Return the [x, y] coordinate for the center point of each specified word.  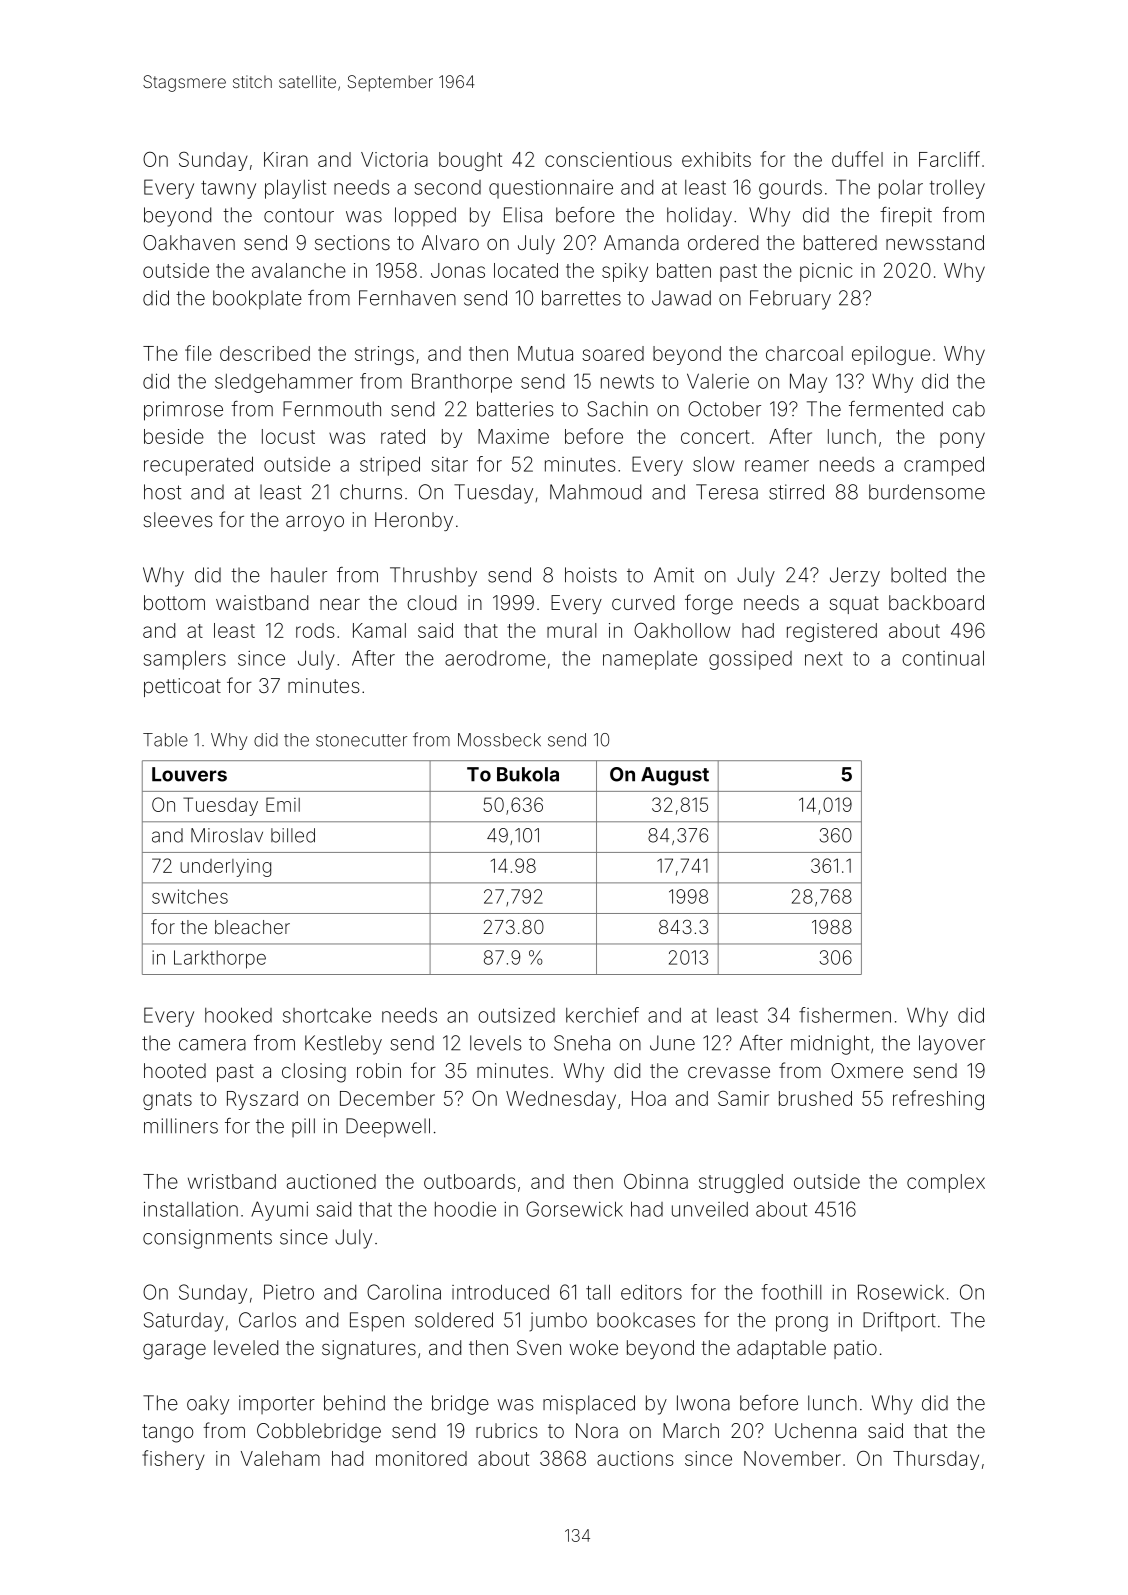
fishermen [845, 1015]
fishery [173, 1460]
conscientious [608, 159]
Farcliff [949, 159]
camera [212, 1045]
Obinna [656, 1181]
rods [315, 630]
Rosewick [901, 1292]
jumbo [558, 1322]
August [675, 776]
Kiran [286, 159]
